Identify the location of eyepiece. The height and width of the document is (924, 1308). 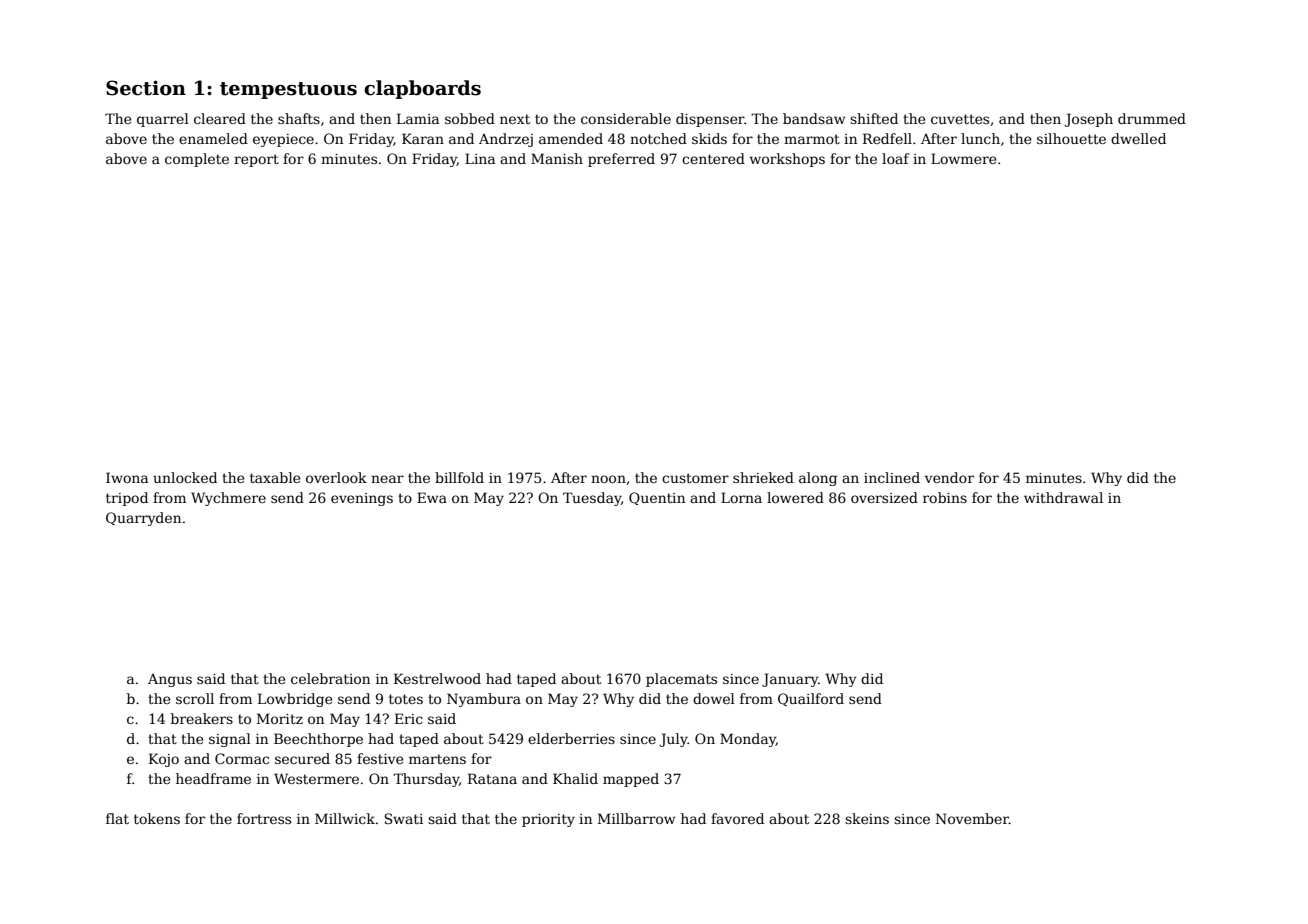
(283, 140).
